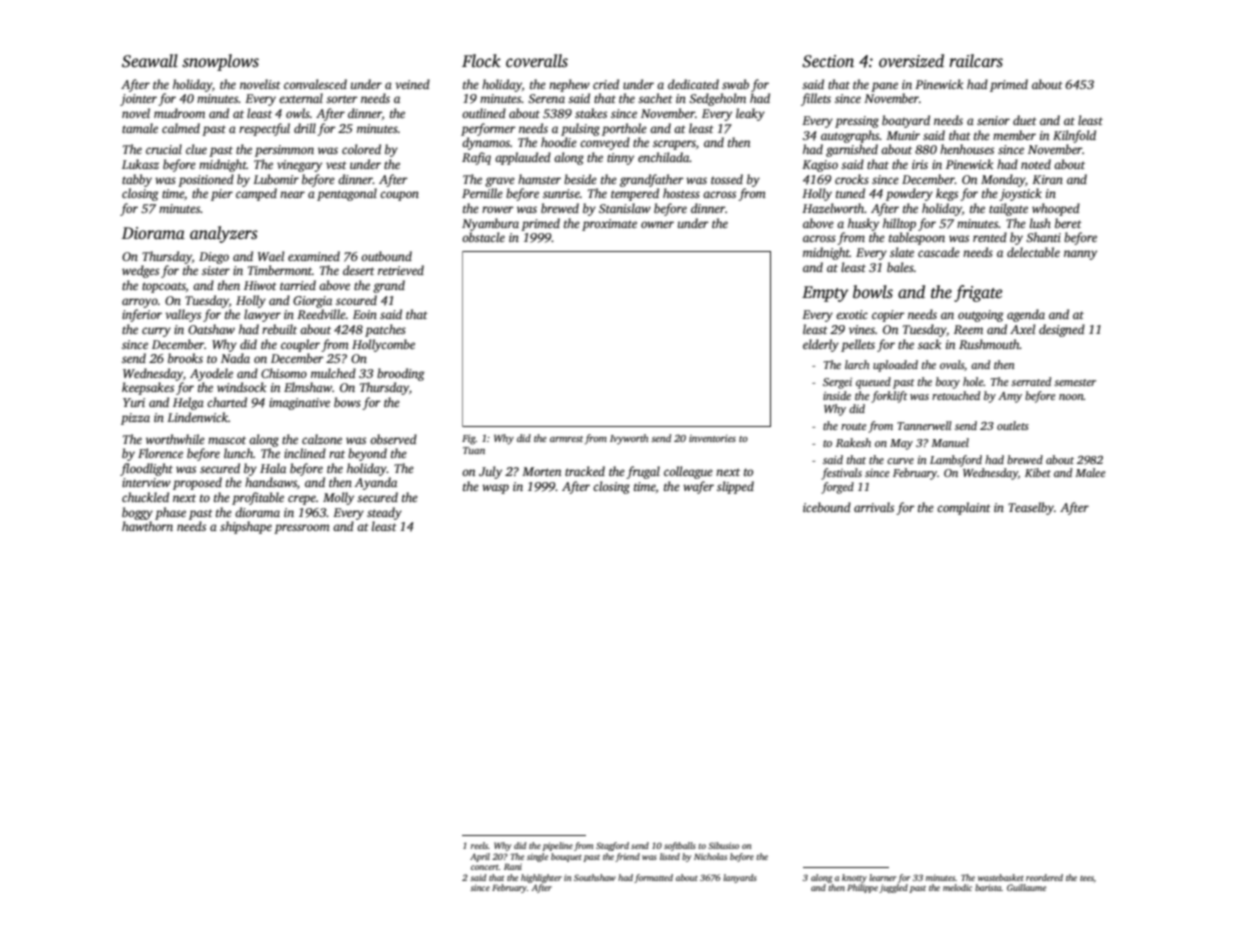  I want to click on snowplows, so click(220, 62).
